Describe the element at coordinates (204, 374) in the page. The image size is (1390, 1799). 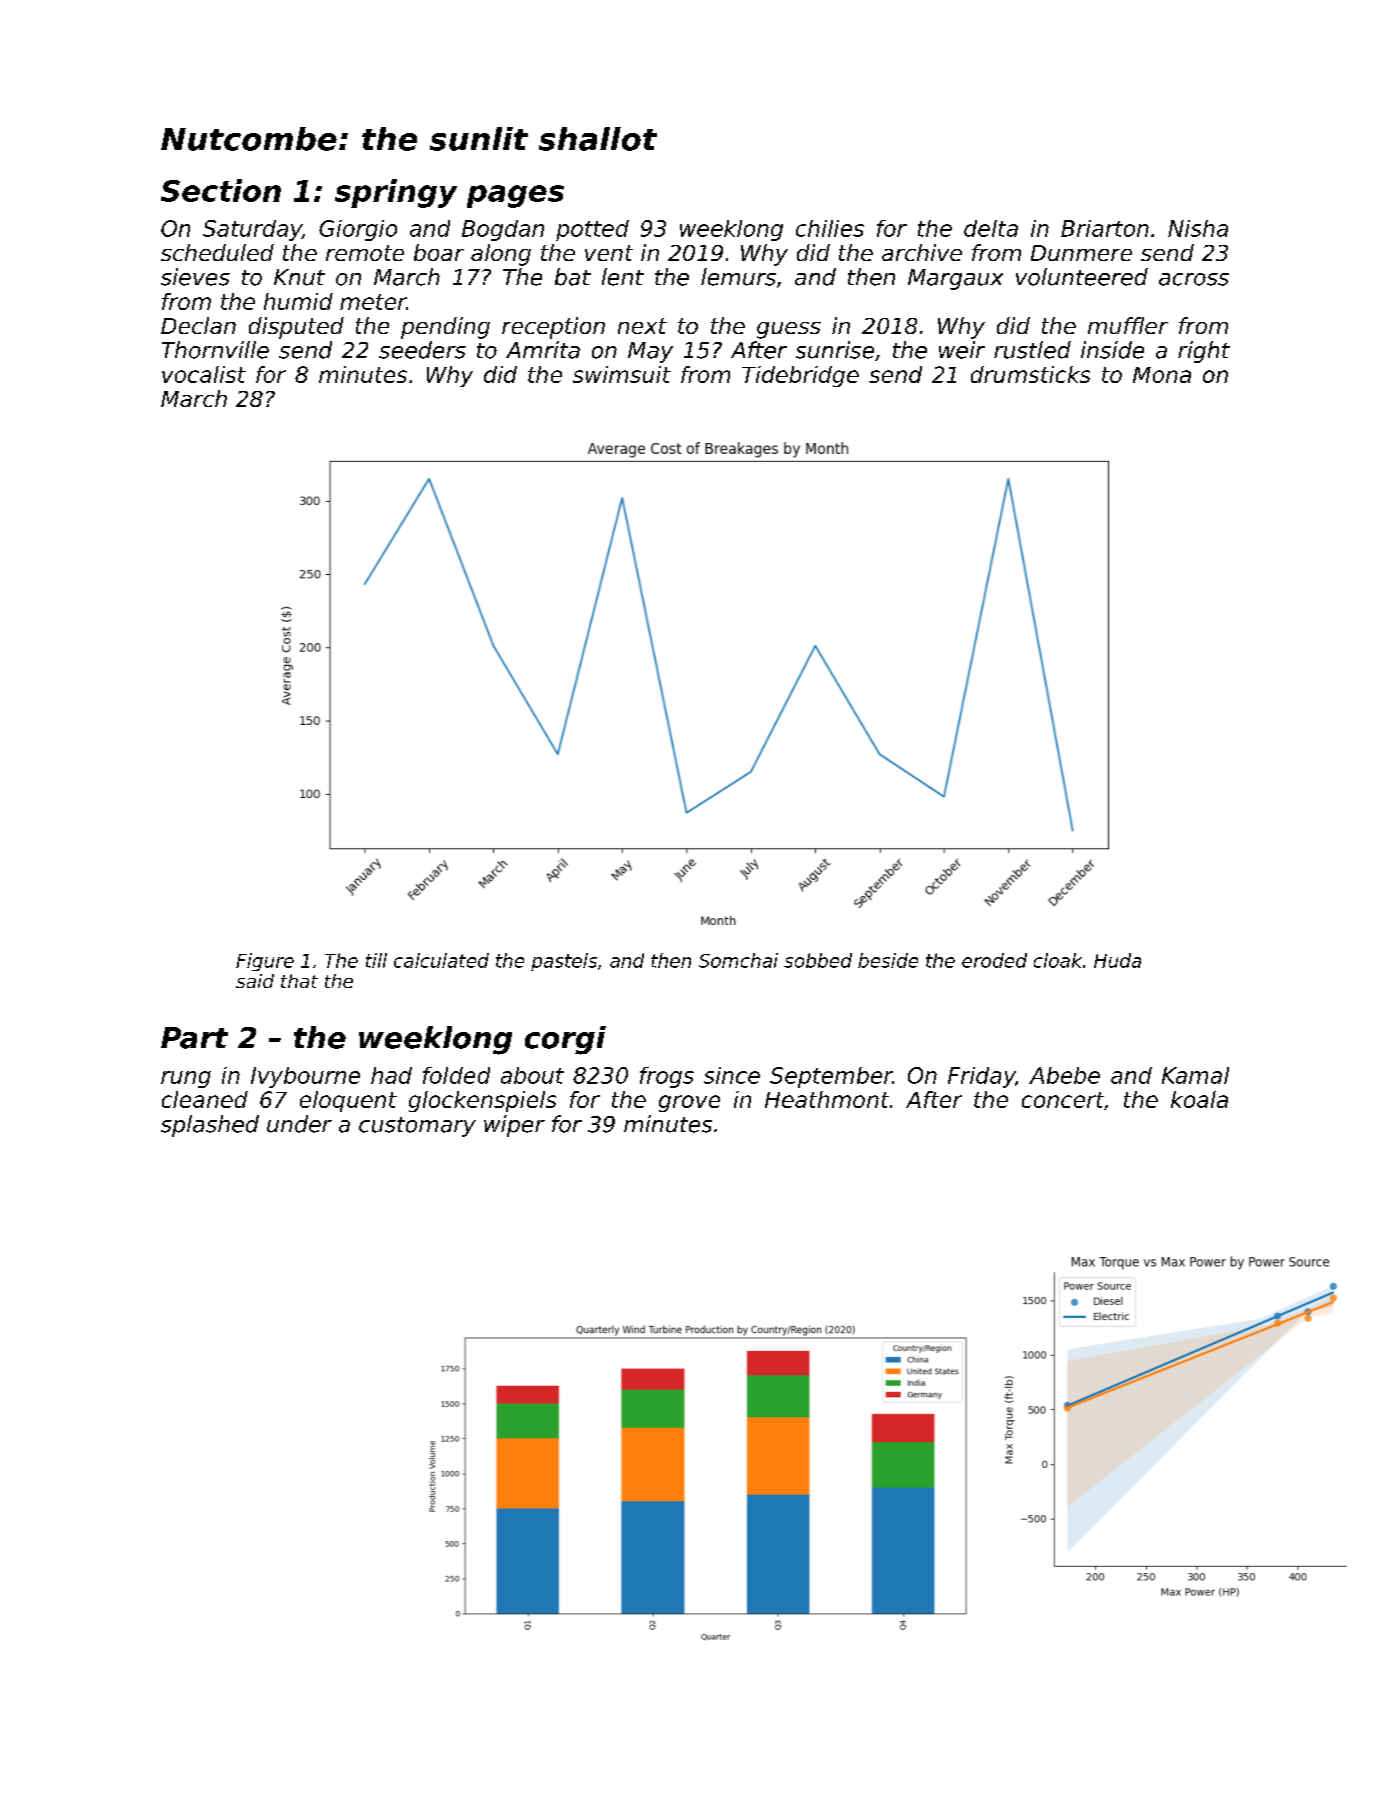
I see `vocalist` at that location.
